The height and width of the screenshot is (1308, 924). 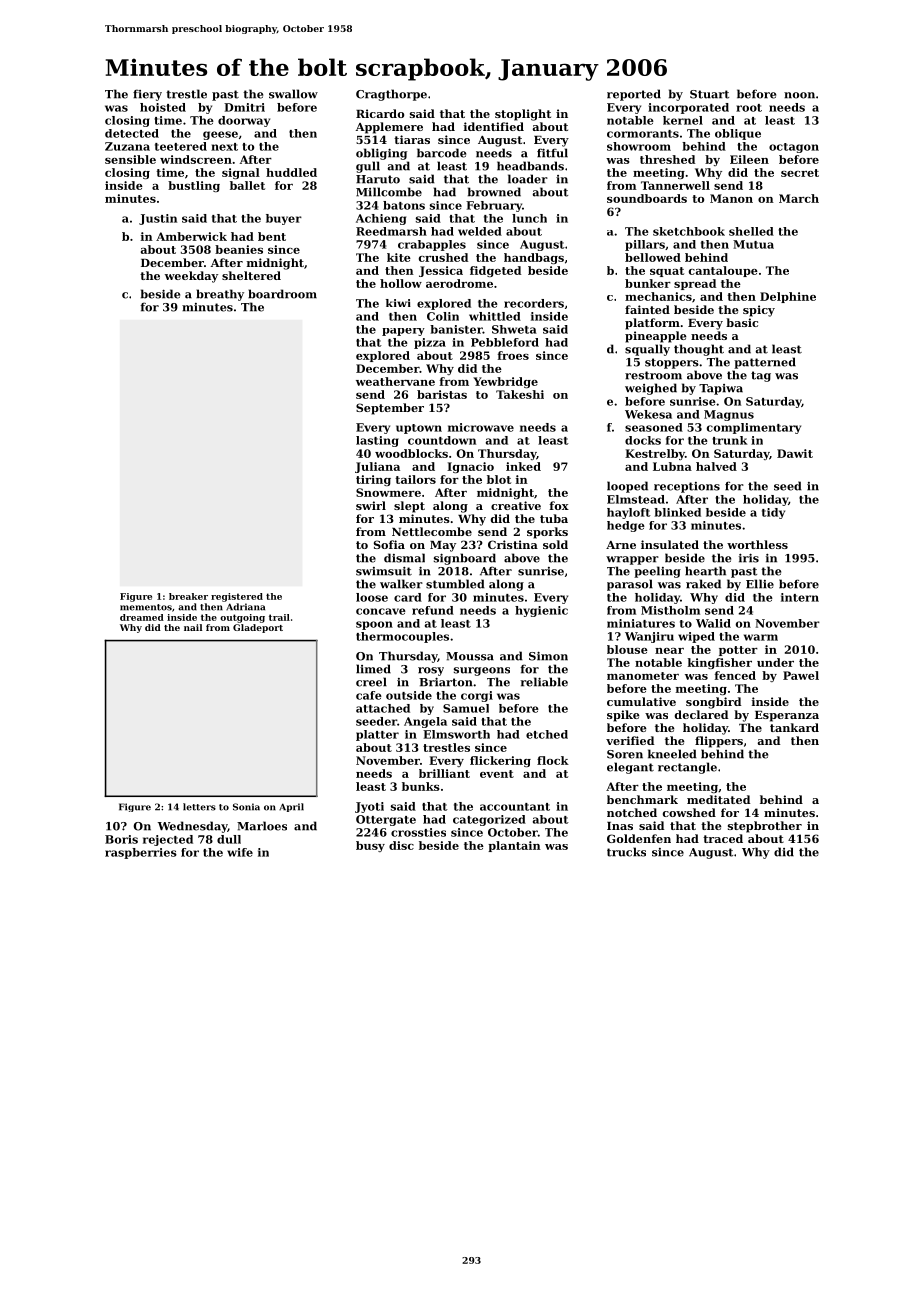 What do you see at coordinates (643, 440) in the screenshot?
I see `docks` at bounding box center [643, 440].
